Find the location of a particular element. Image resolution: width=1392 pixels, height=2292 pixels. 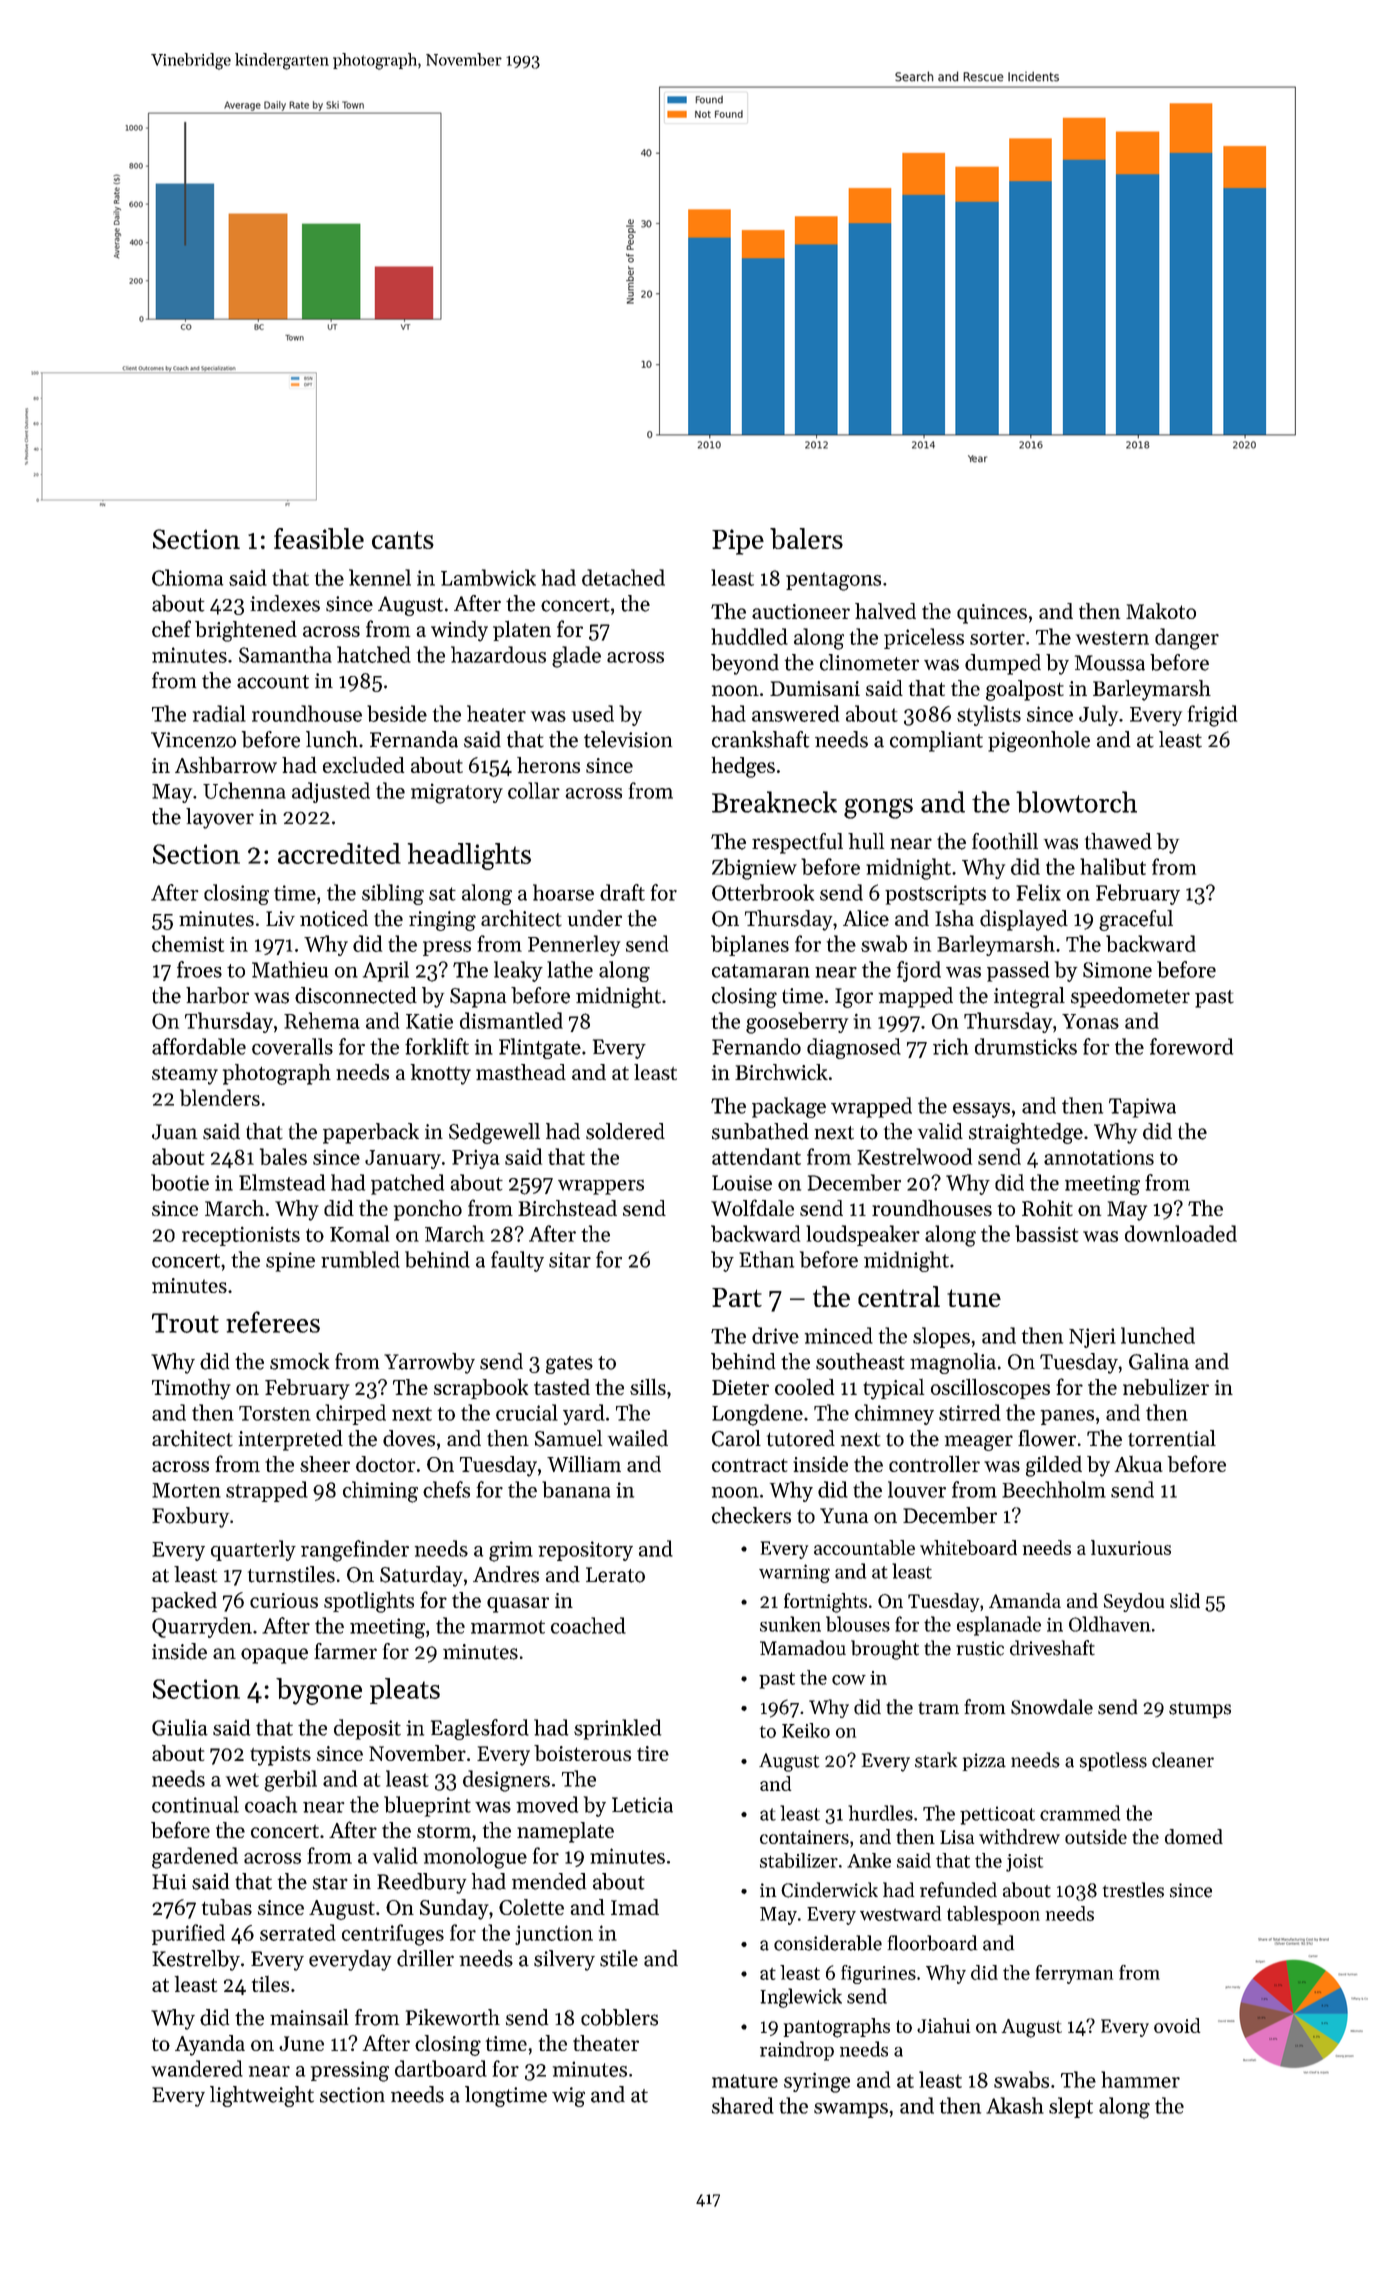

banana is located at coordinates (576, 1489).
